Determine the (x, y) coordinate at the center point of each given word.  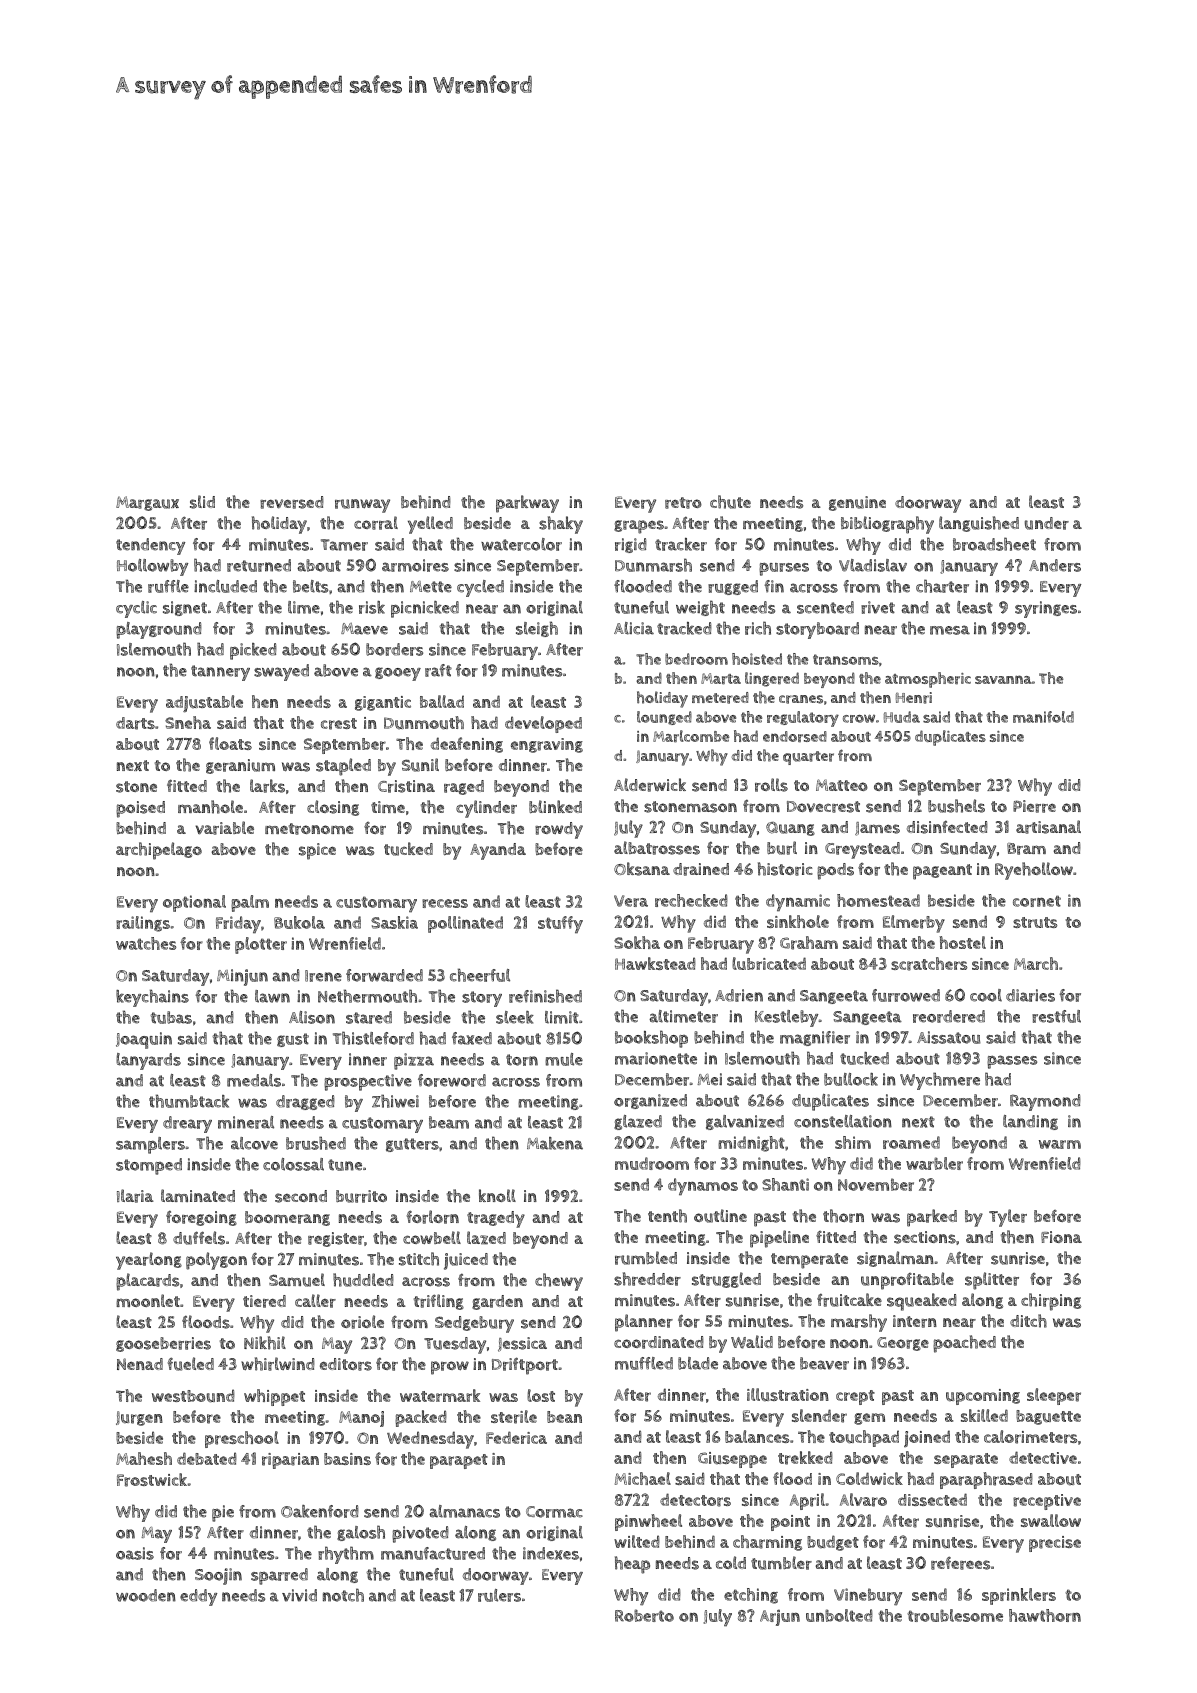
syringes (1046, 609)
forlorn (433, 1217)
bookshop (651, 1039)
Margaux (147, 503)
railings (143, 924)
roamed (911, 1142)
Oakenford (320, 1511)
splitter (992, 1281)
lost (541, 1395)
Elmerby (914, 924)
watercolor (521, 544)
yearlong (149, 1261)
